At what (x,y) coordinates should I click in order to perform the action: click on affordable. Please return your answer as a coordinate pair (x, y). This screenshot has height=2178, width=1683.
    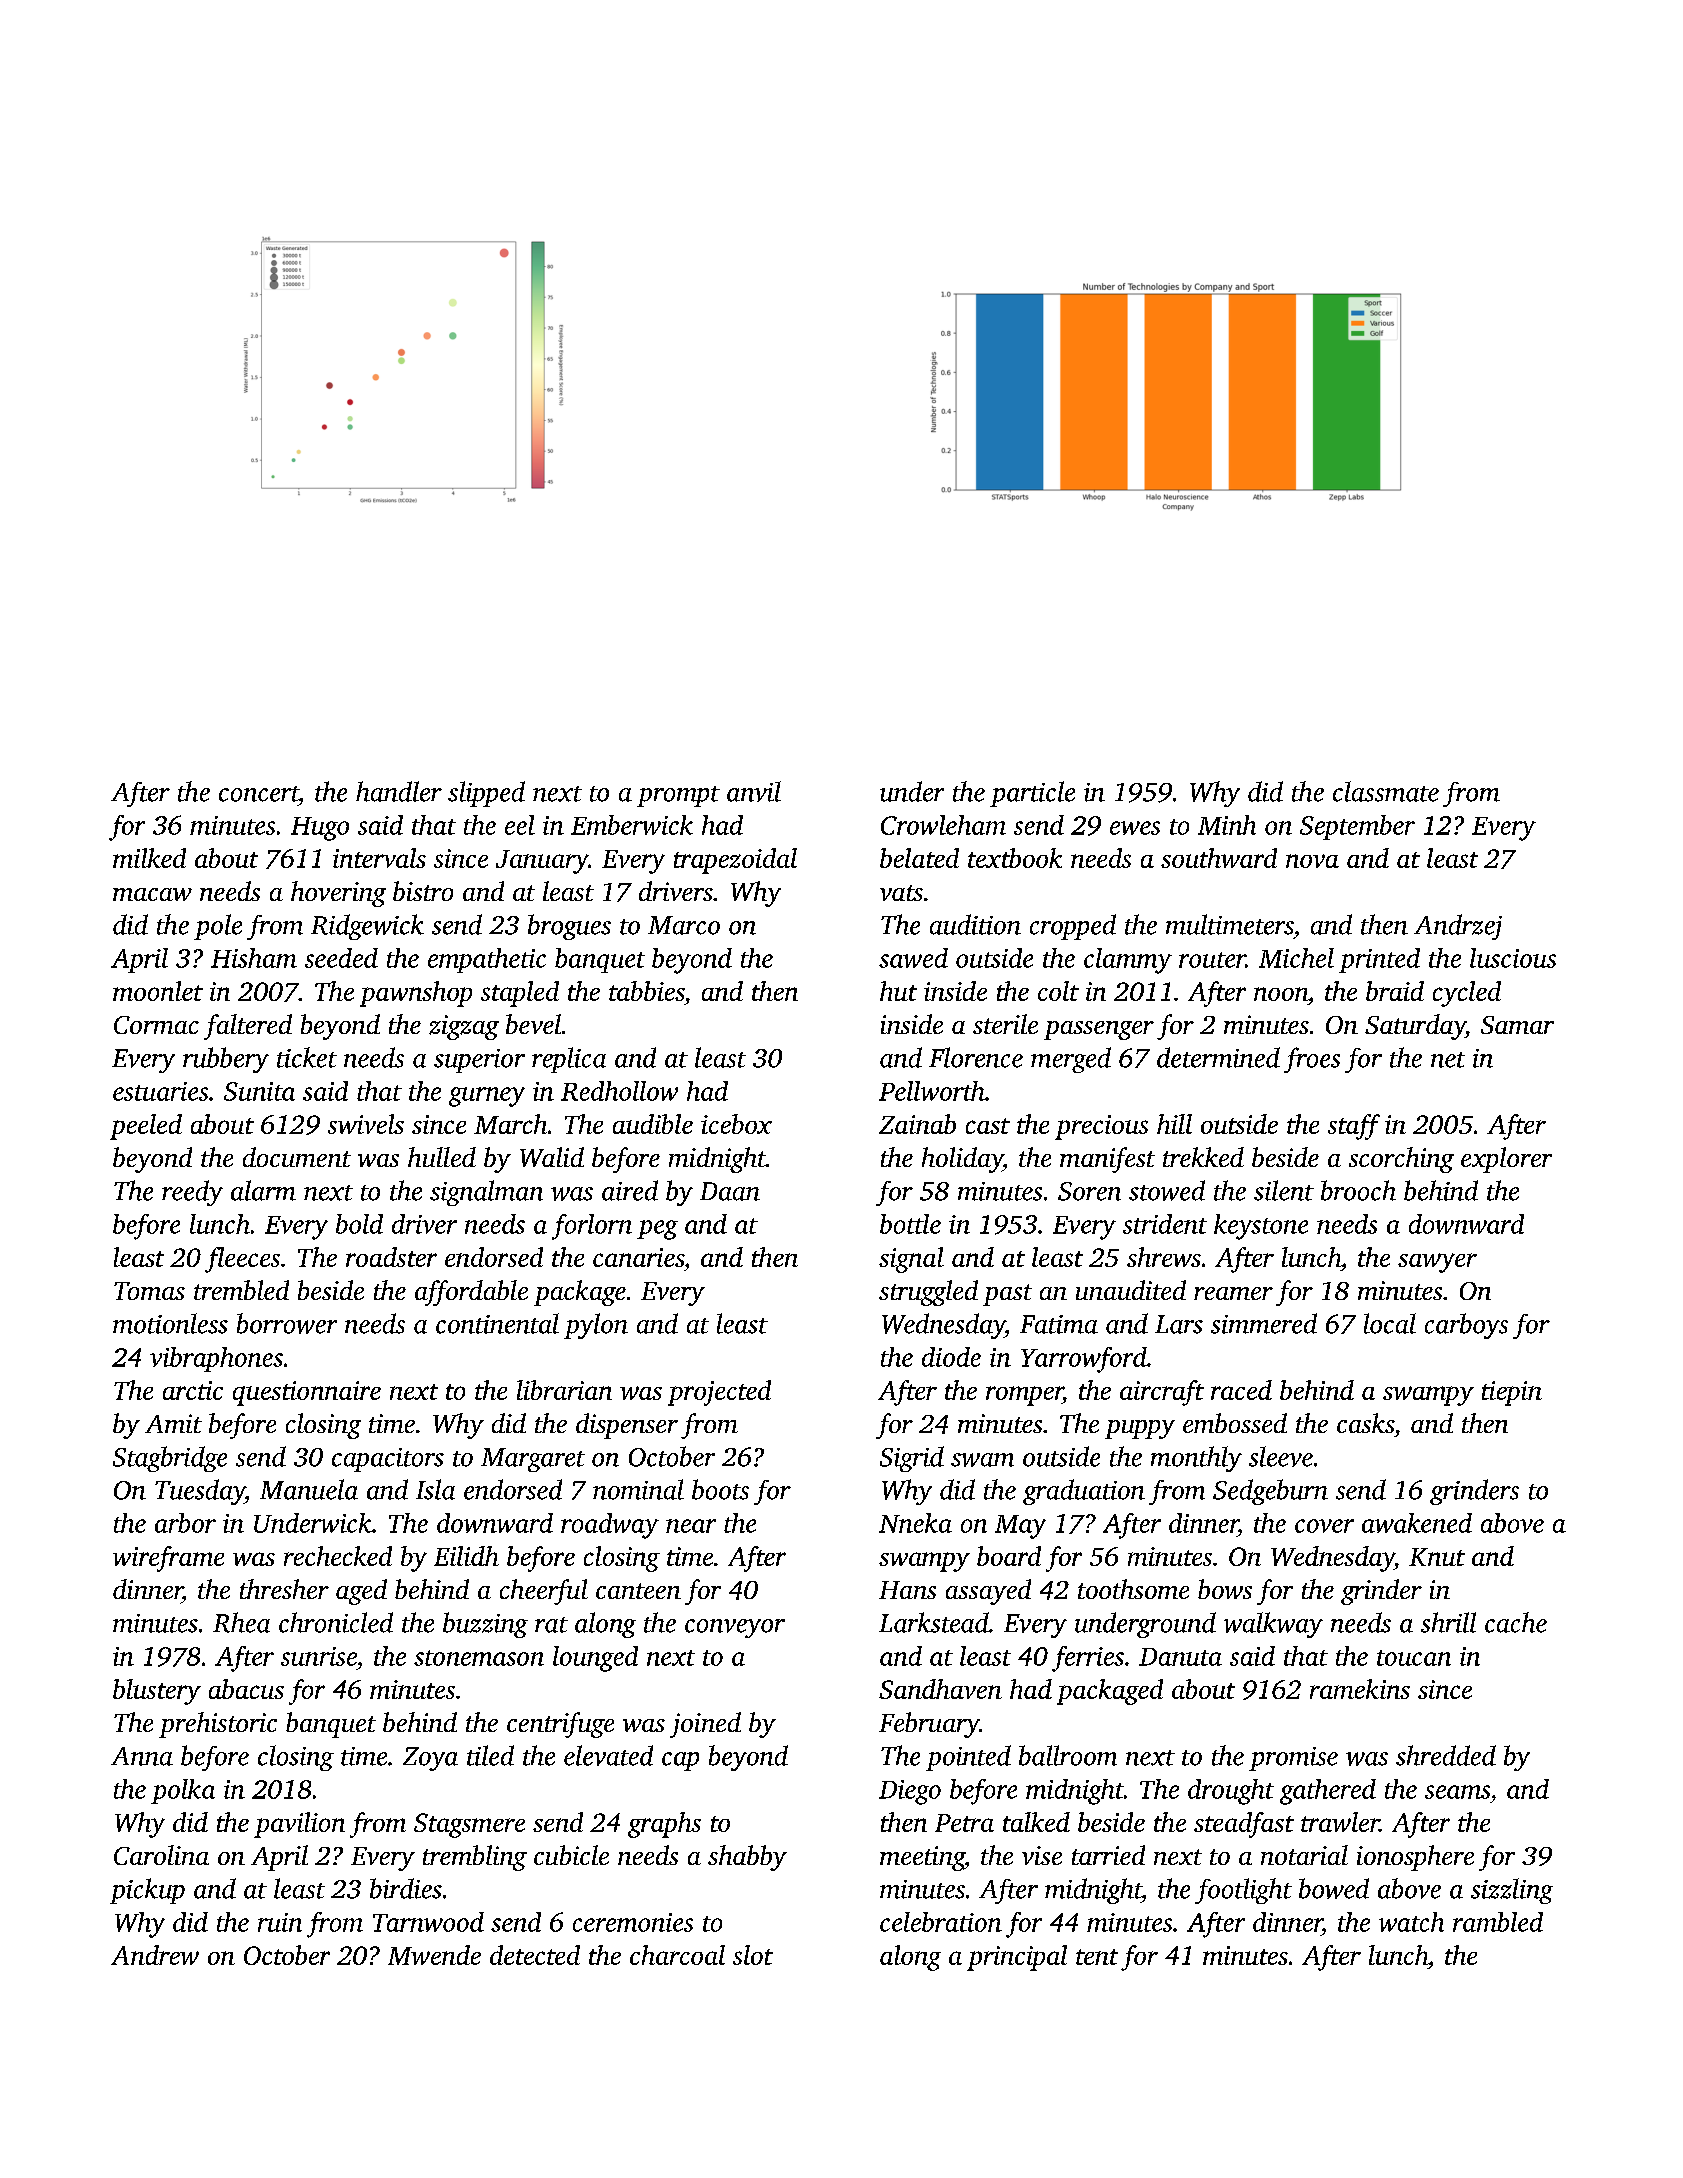
    Looking at the image, I should click on (471, 1293).
